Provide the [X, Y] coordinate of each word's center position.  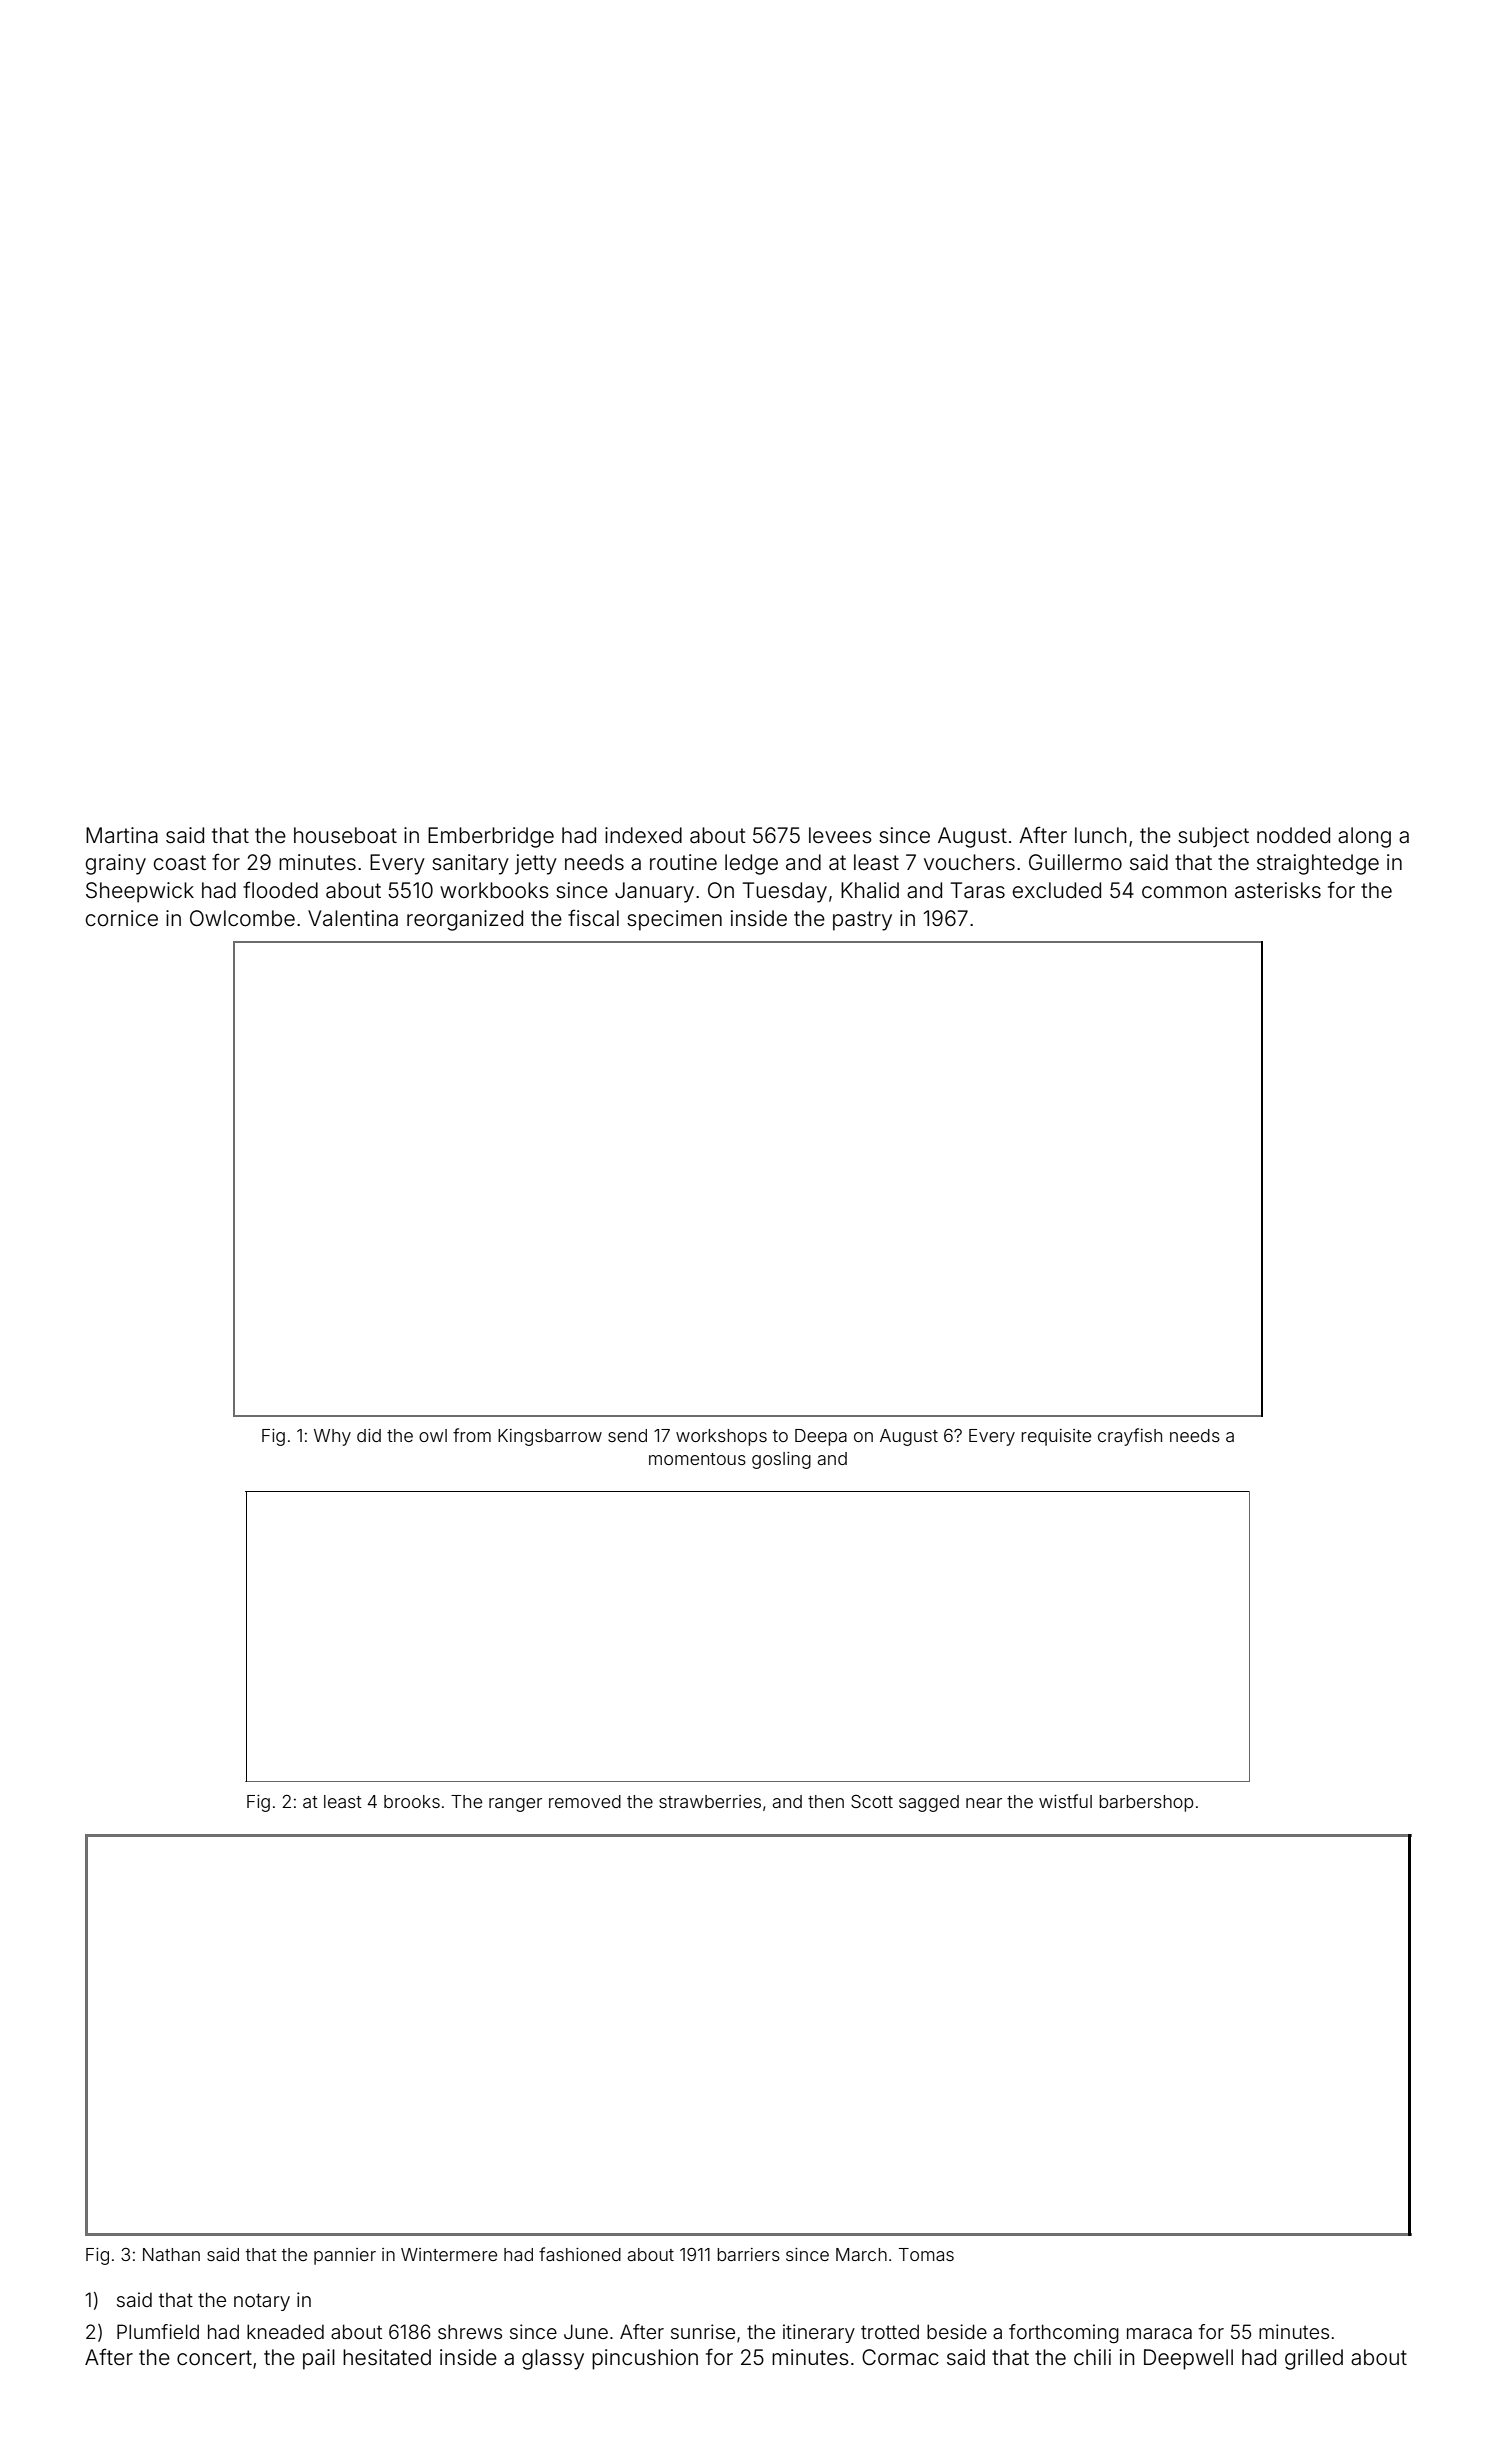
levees [840, 835]
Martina [122, 835]
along [1364, 837]
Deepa [821, 1437]
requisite [1056, 1437]
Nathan [171, 2254]
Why [332, 1437]
